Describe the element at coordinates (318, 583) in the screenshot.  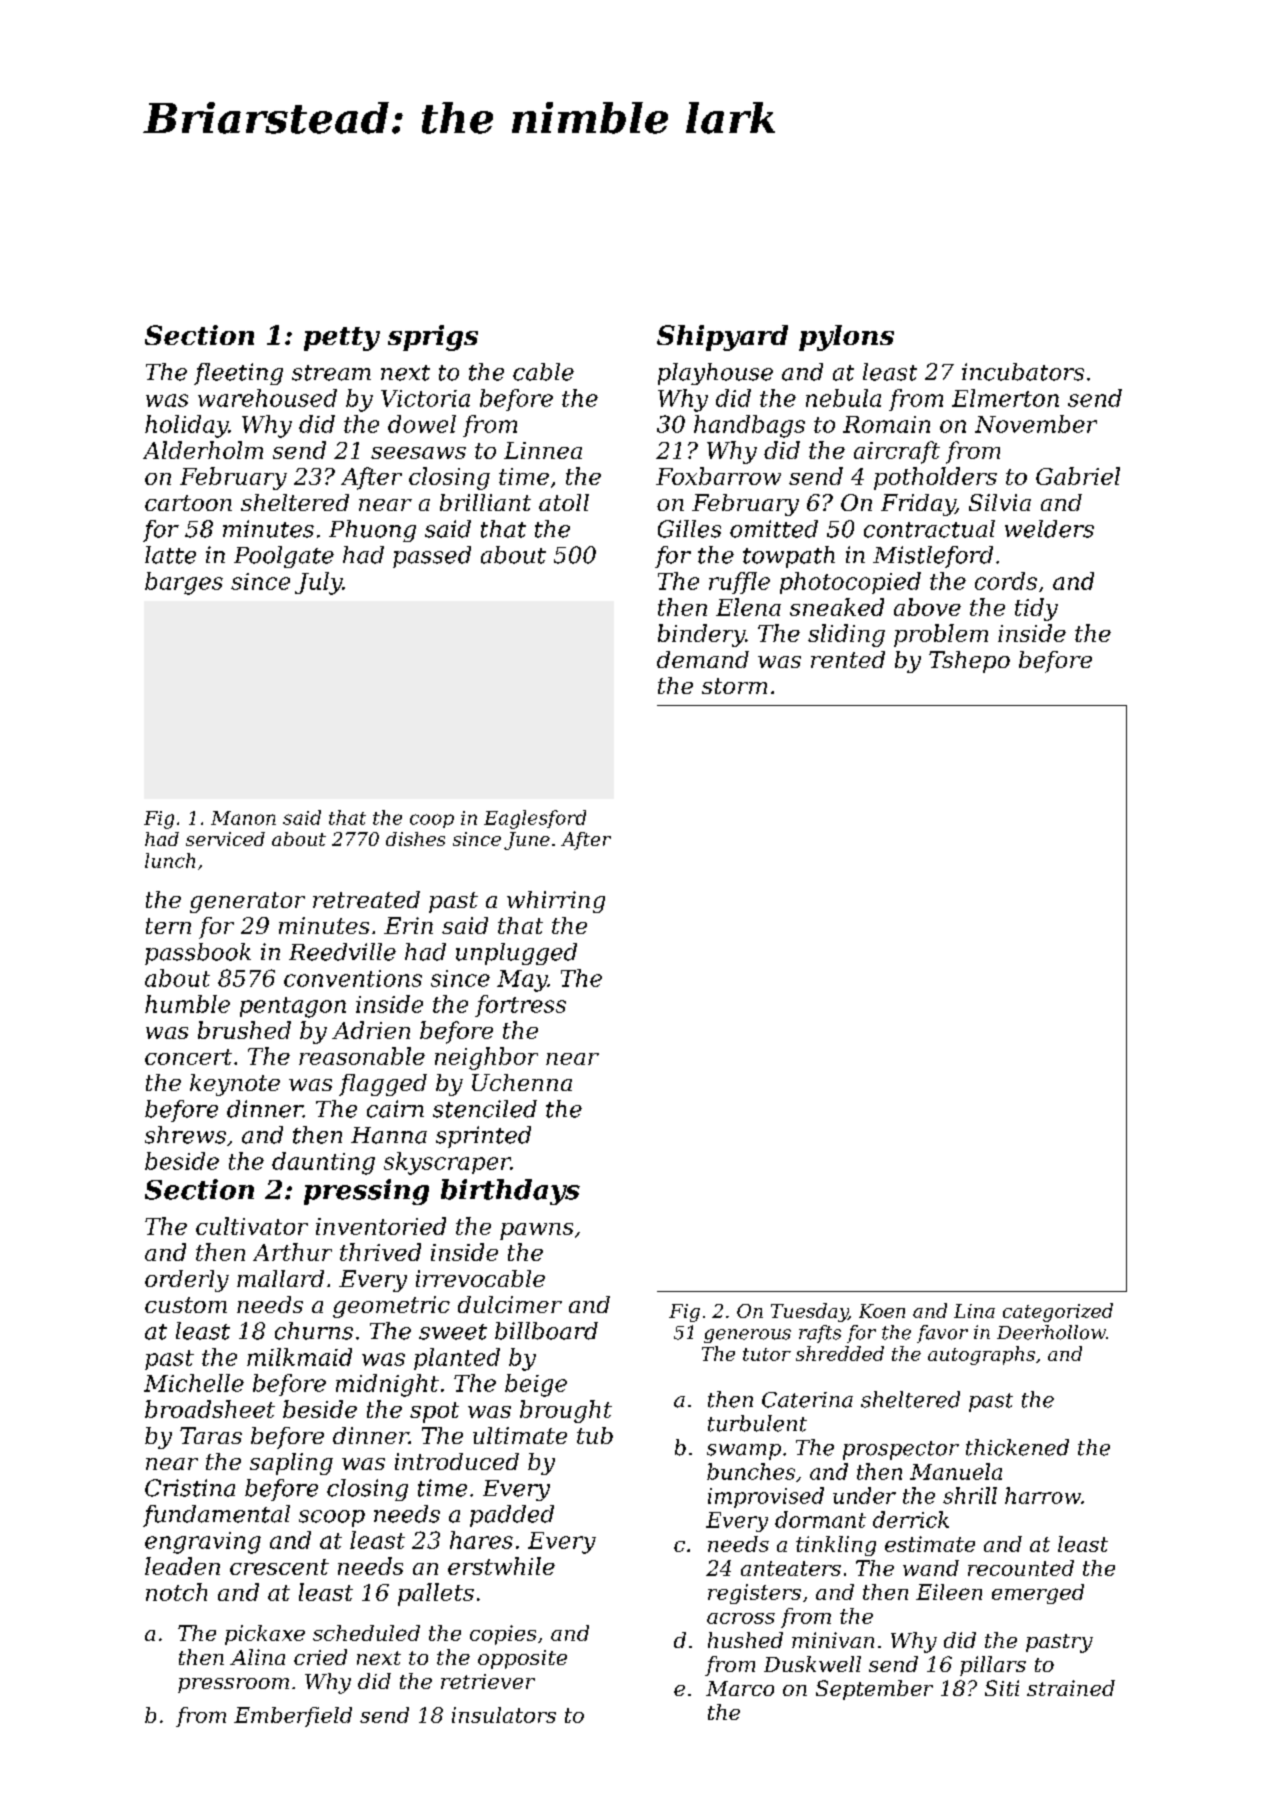
I see `July` at that location.
